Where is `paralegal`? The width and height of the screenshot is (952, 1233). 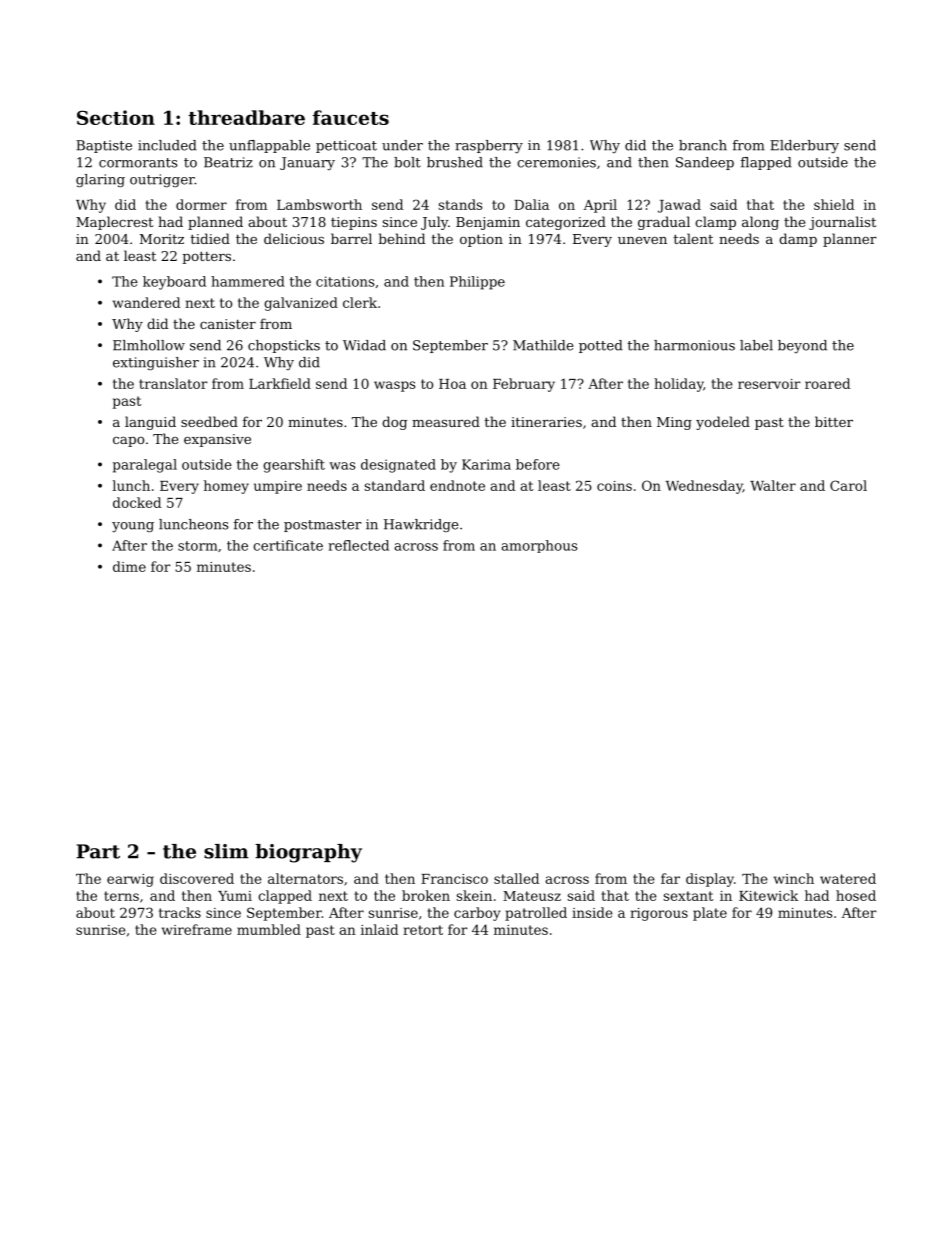 paralegal is located at coordinates (145, 466).
